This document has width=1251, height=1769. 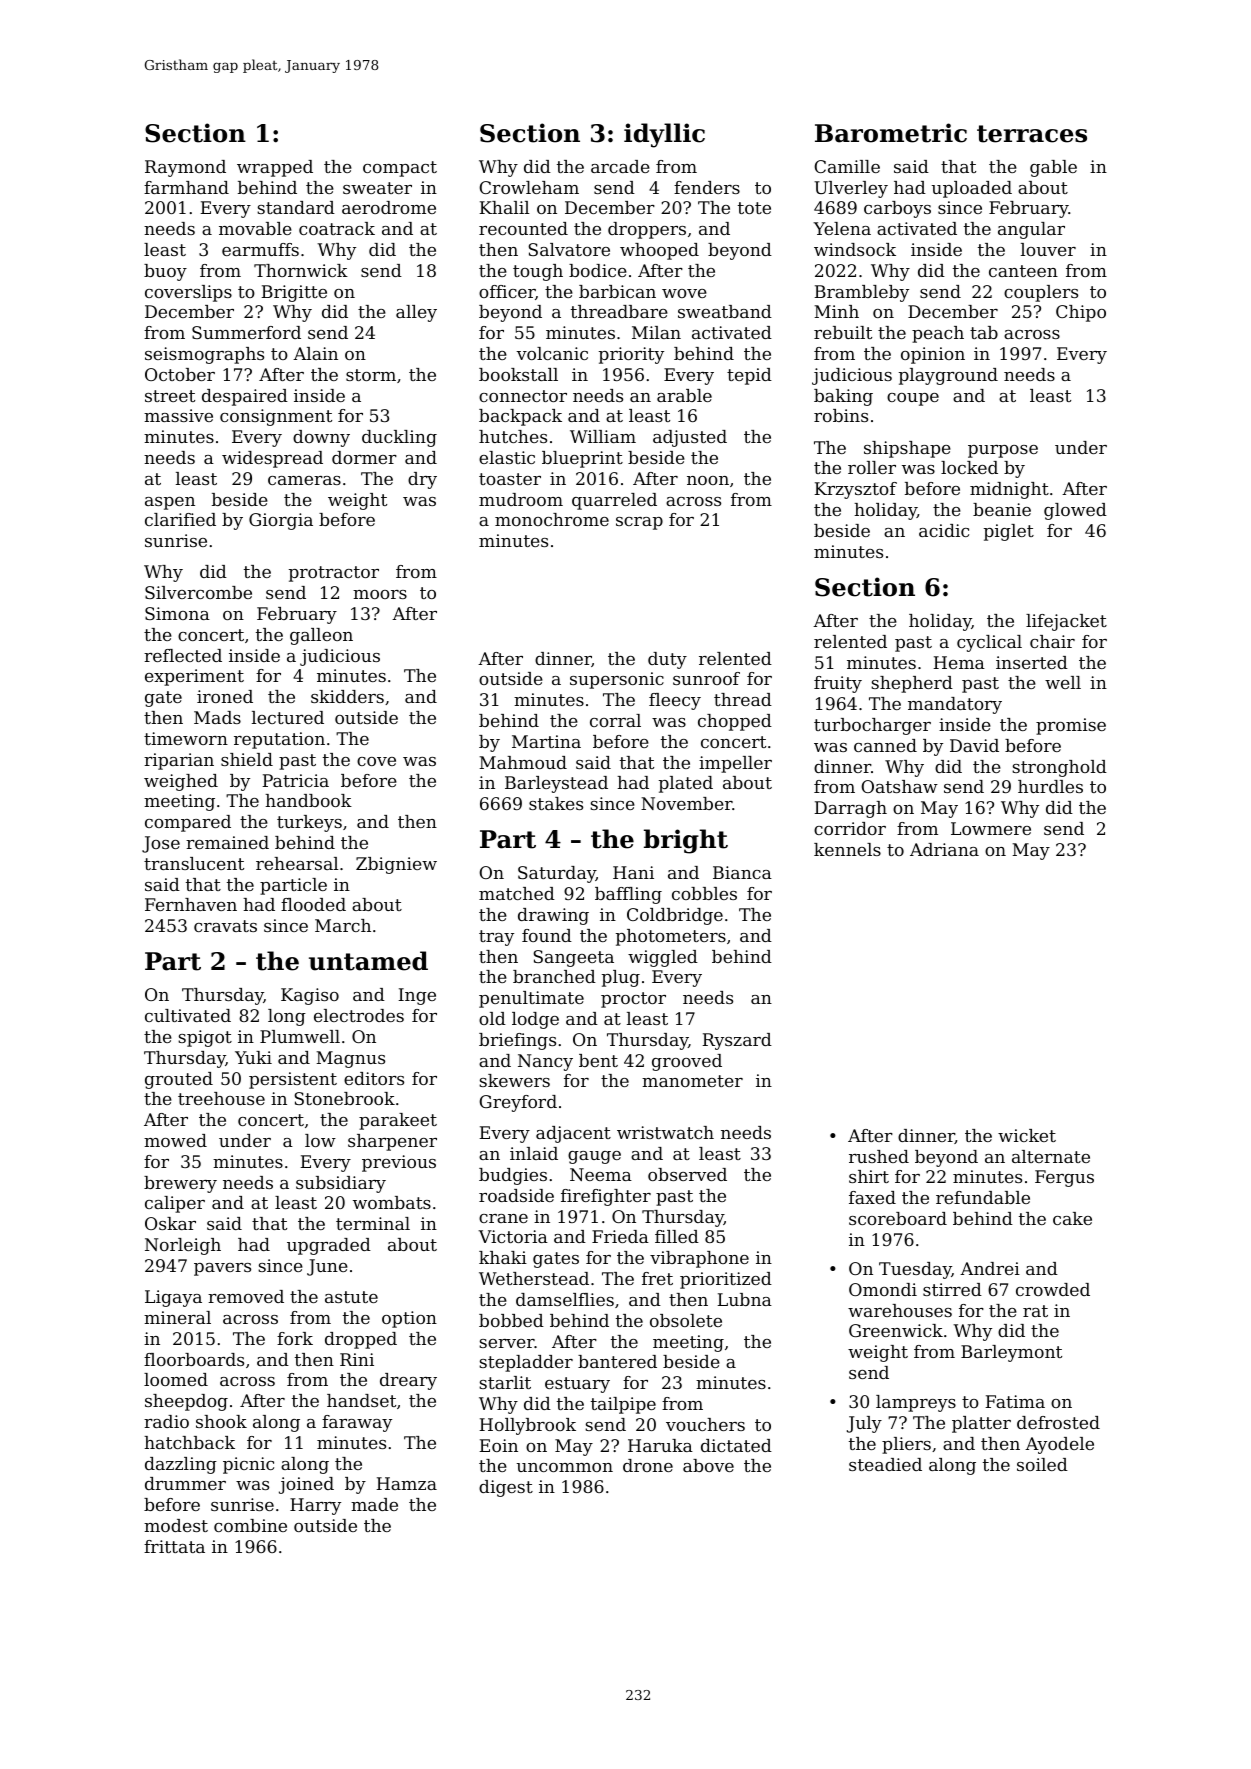 I want to click on stronghold, so click(x=1059, y=768).
